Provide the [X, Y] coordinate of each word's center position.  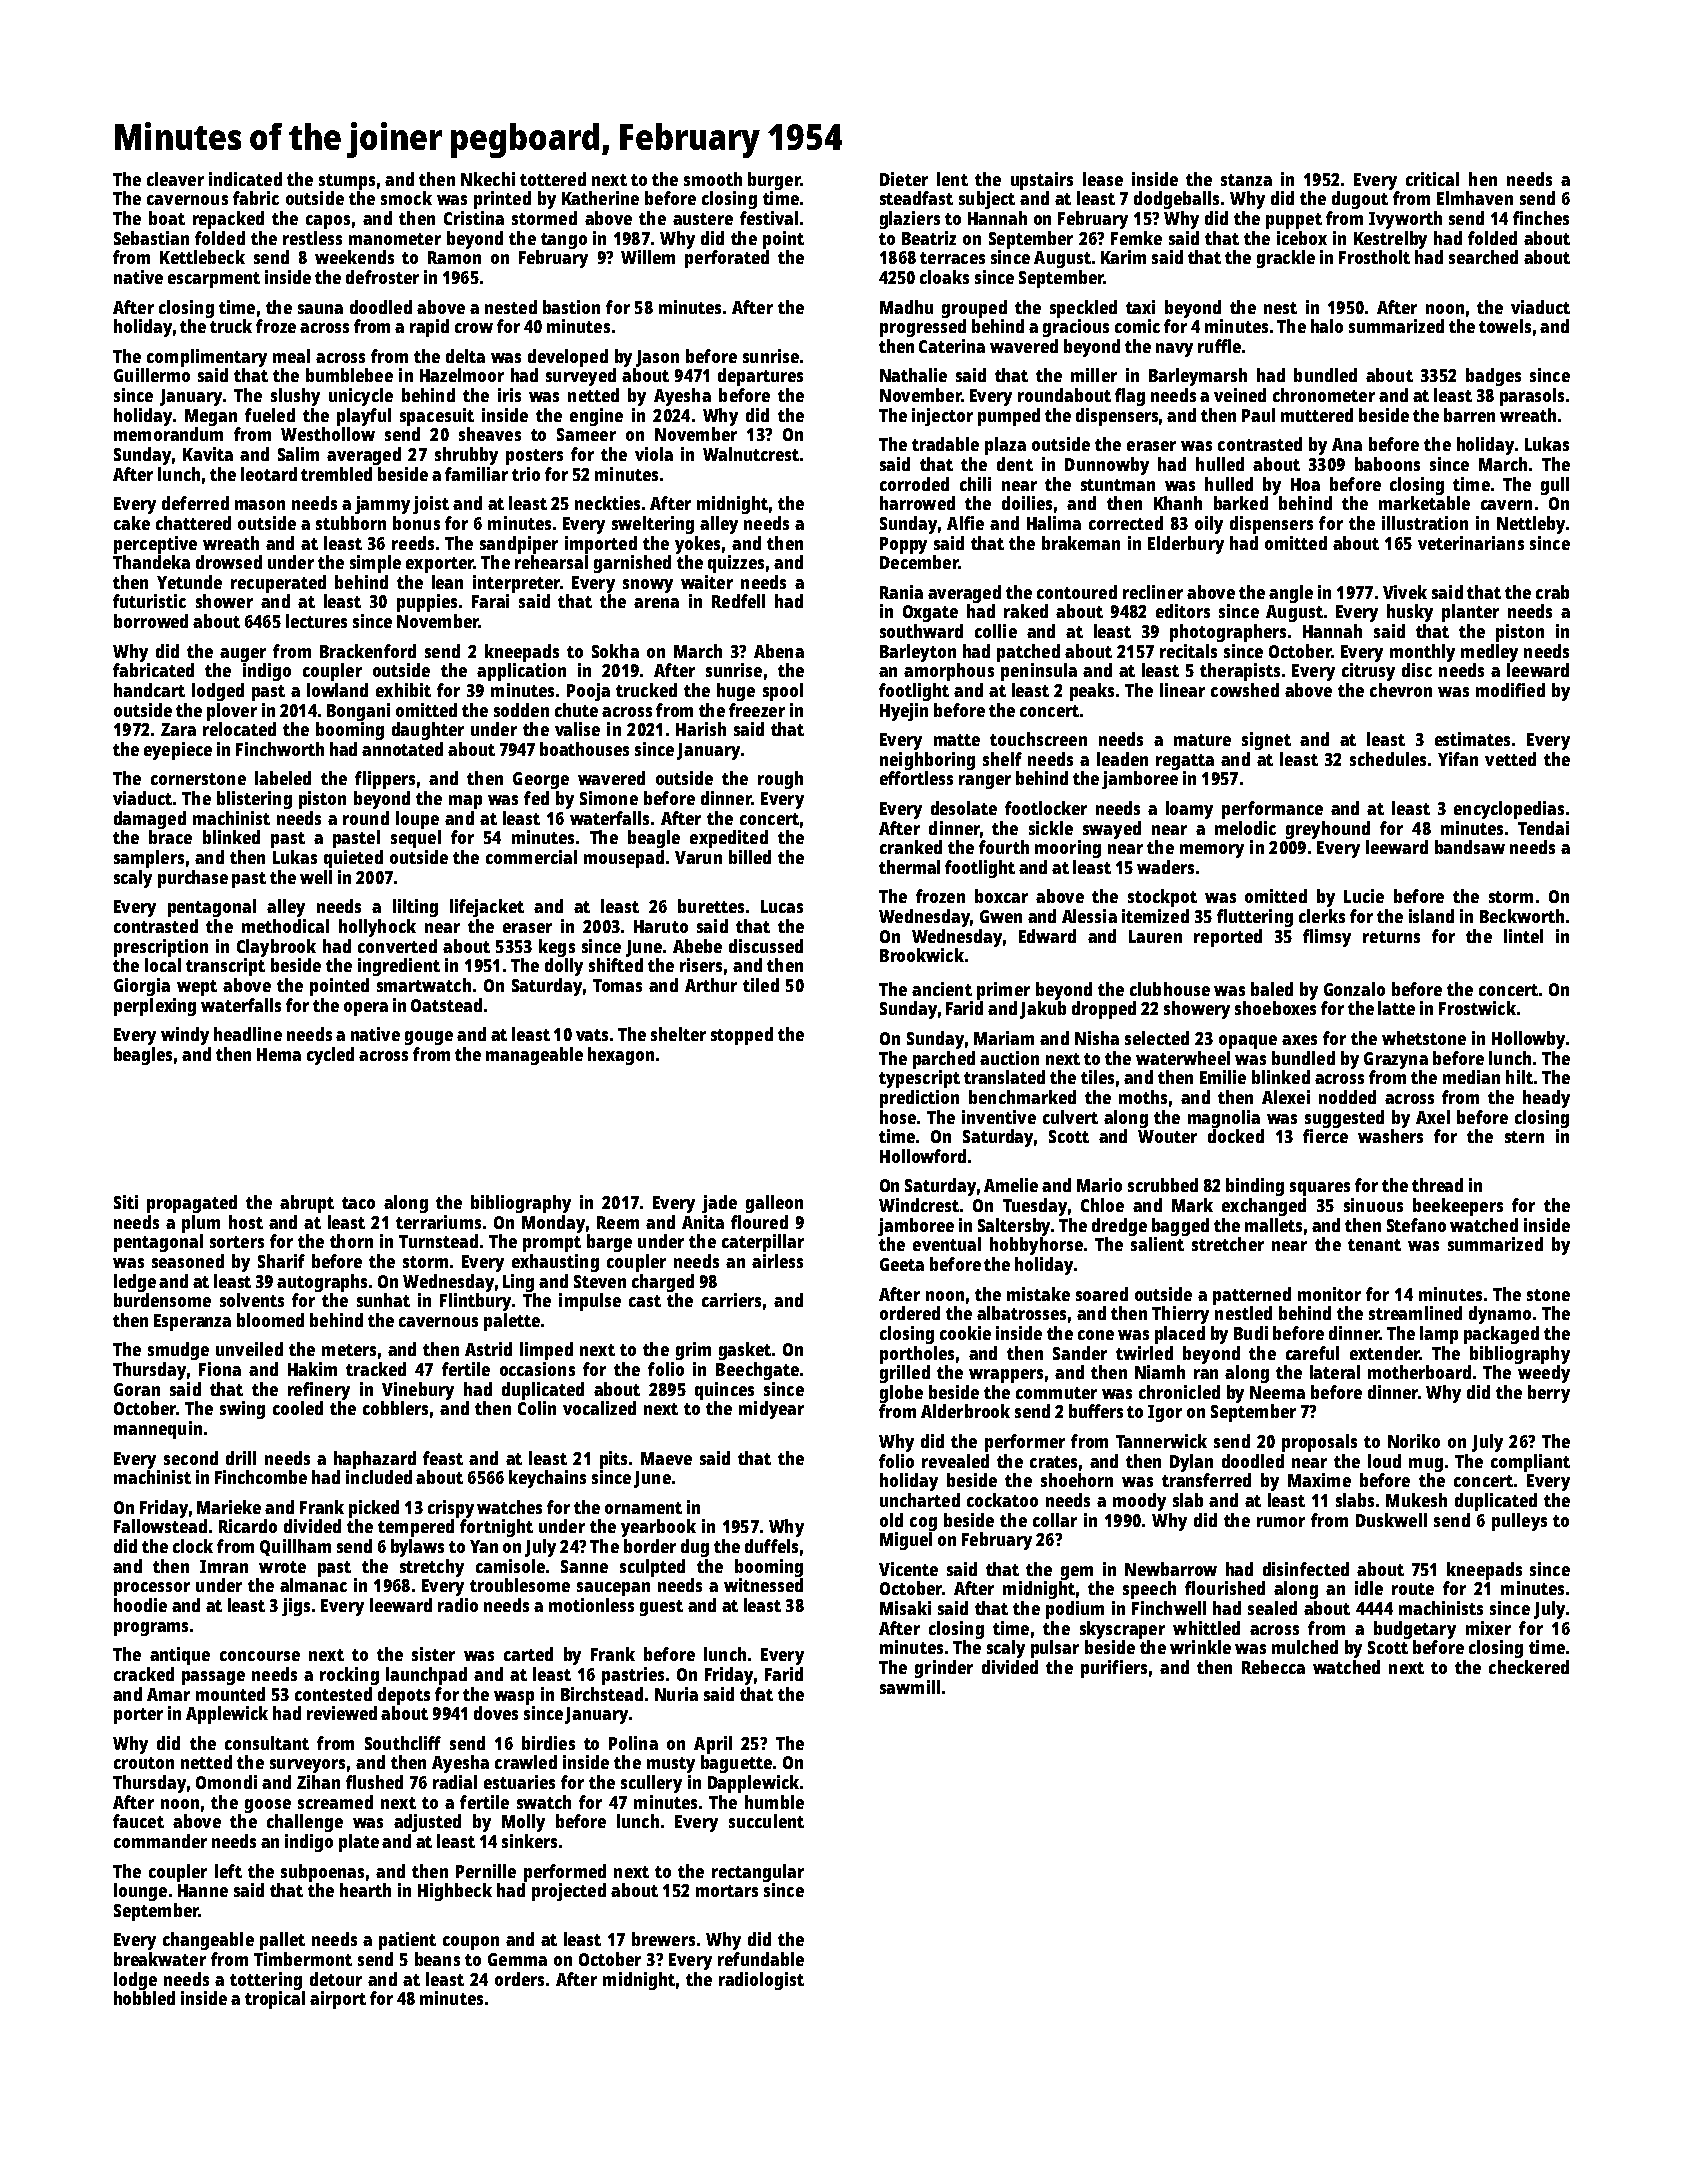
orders [519, 1979]
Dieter [904, 179]
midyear [771, 1410]
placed [1180, 1335]
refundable [761, 1959]
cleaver [175, 179]
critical [1432, 179]
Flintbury [475, 1302]
